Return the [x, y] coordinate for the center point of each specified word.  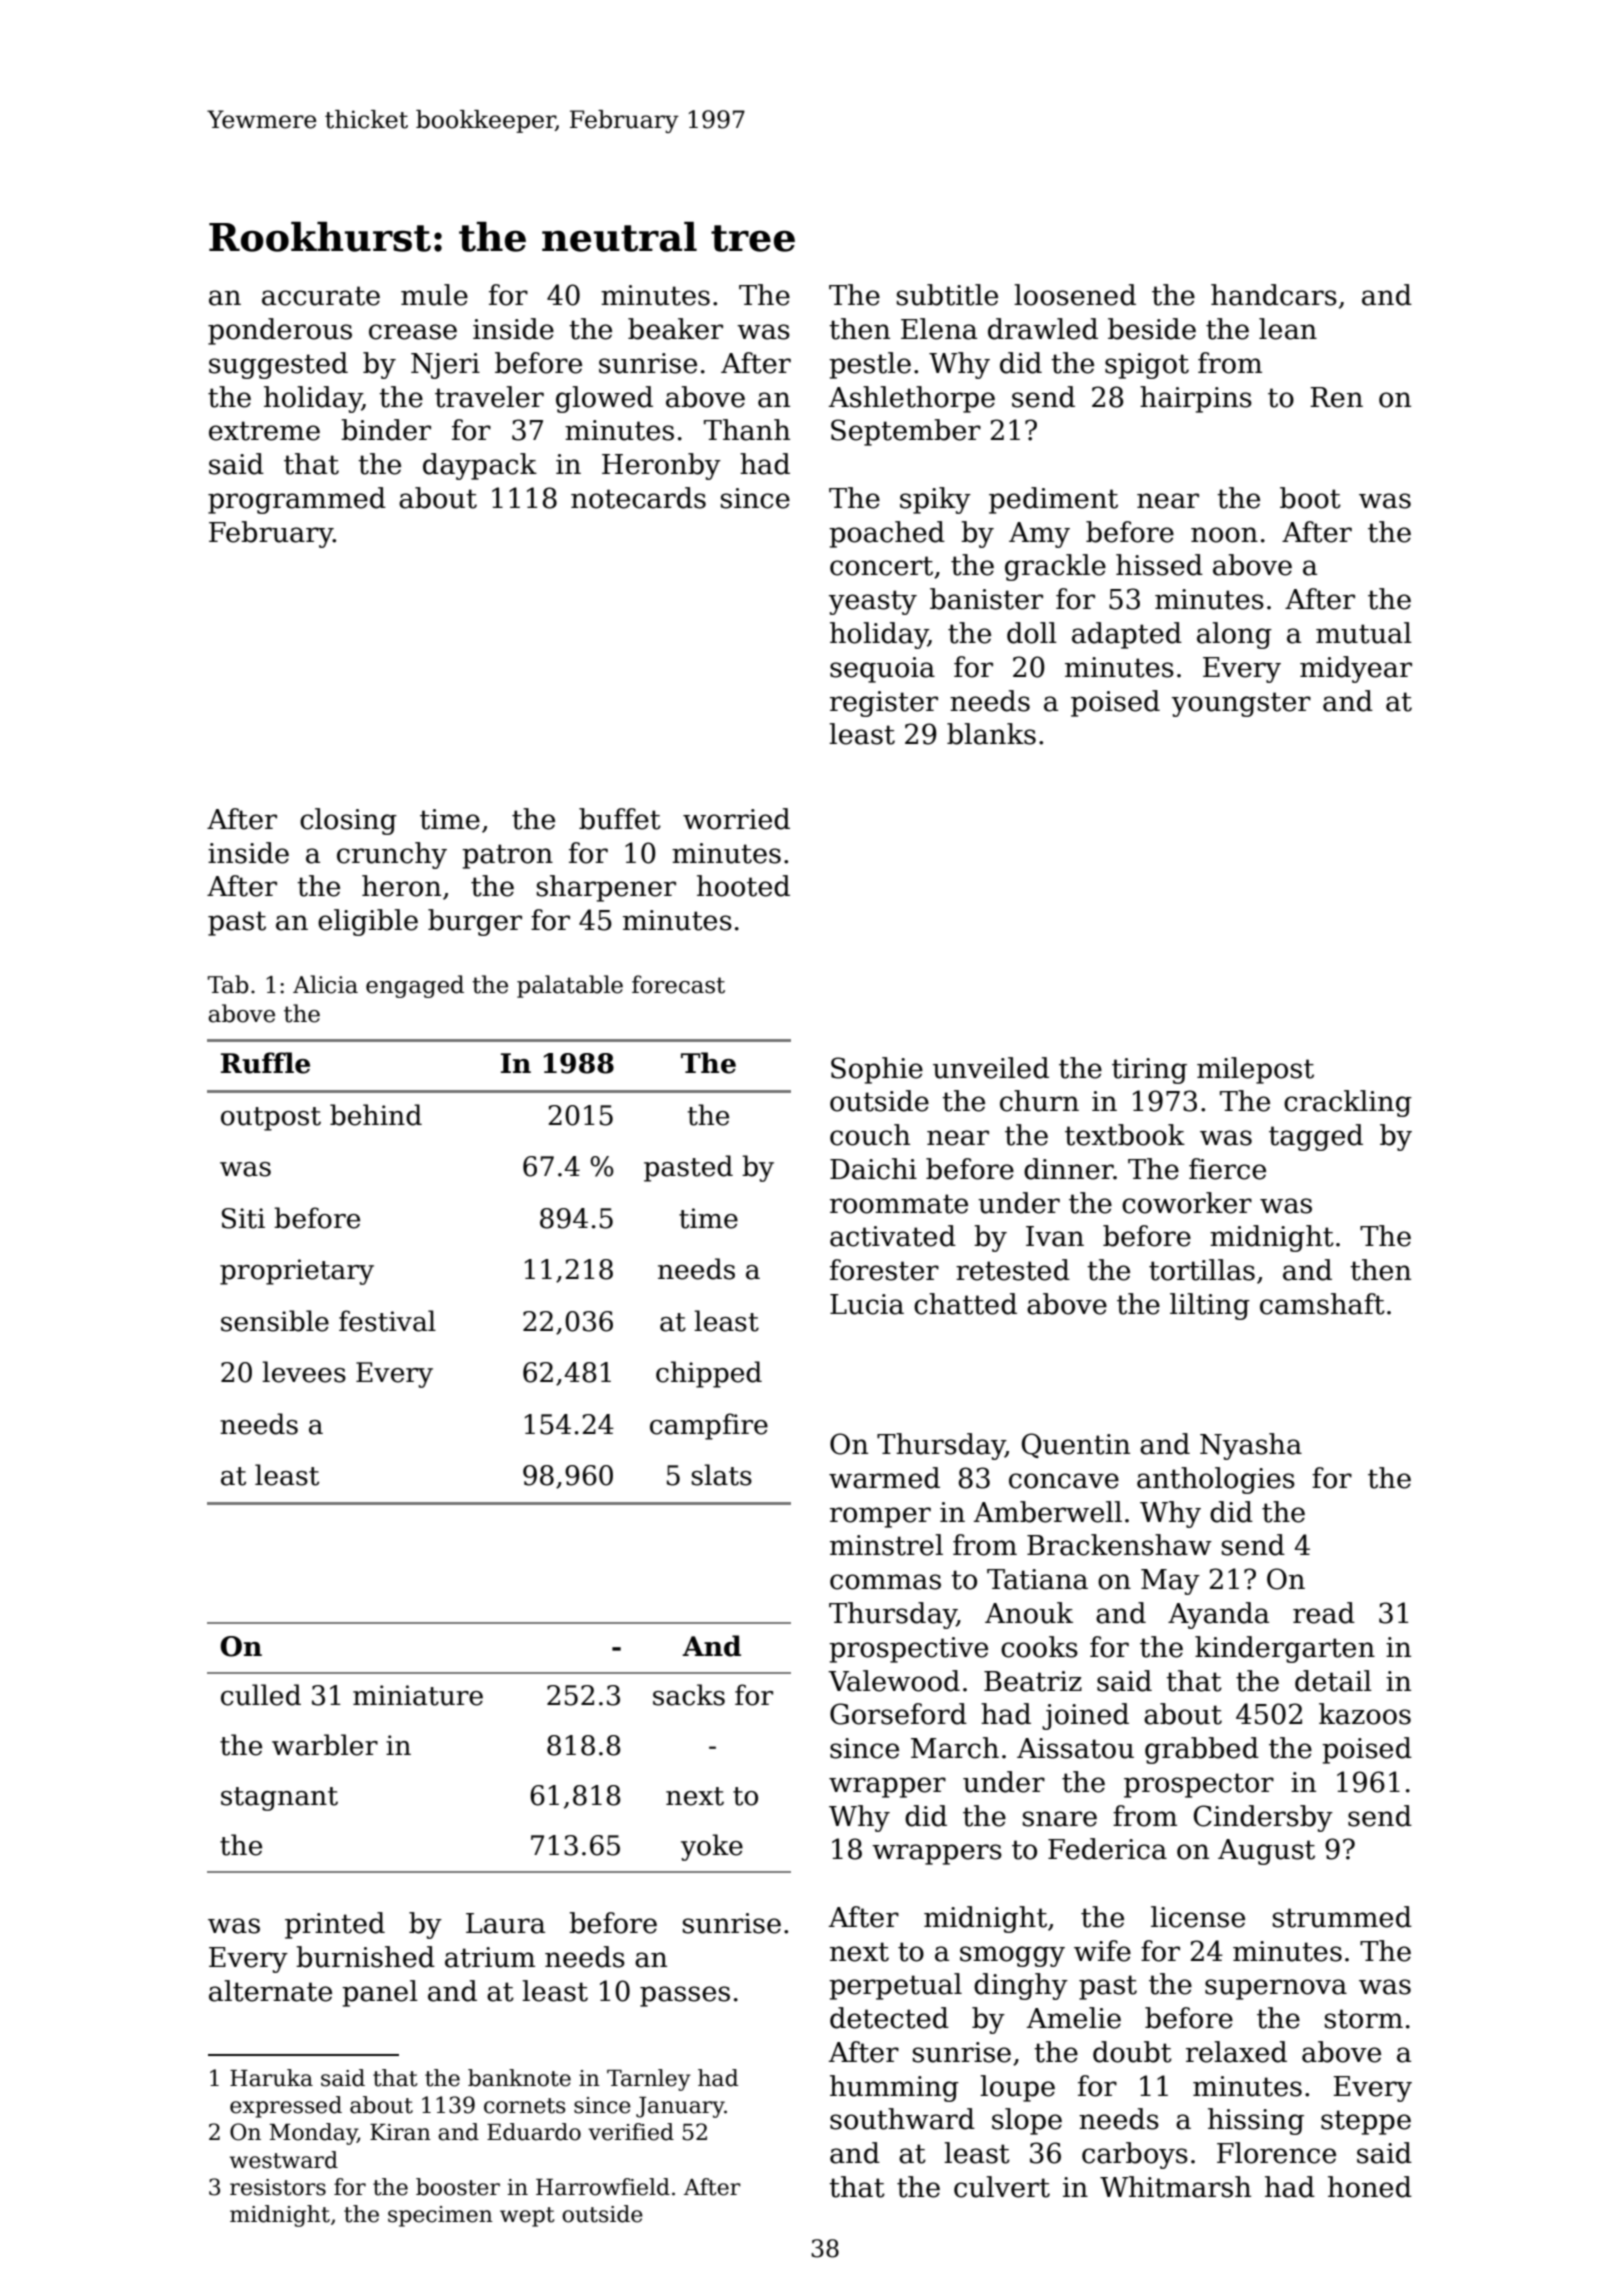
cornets [525, 2106]
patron [507, 856]
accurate [321, 296]
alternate [270, 1991]
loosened [1075, 295]
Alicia [325, 984]
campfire [709, 1426]
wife [1102, 1951]
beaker [675, 329]
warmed [884, 1478]
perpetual [895, 1986]
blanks [991, 734]
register [884, 704]
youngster [1241, 704]
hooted [743, 886]
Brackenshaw [1119, 1545]
